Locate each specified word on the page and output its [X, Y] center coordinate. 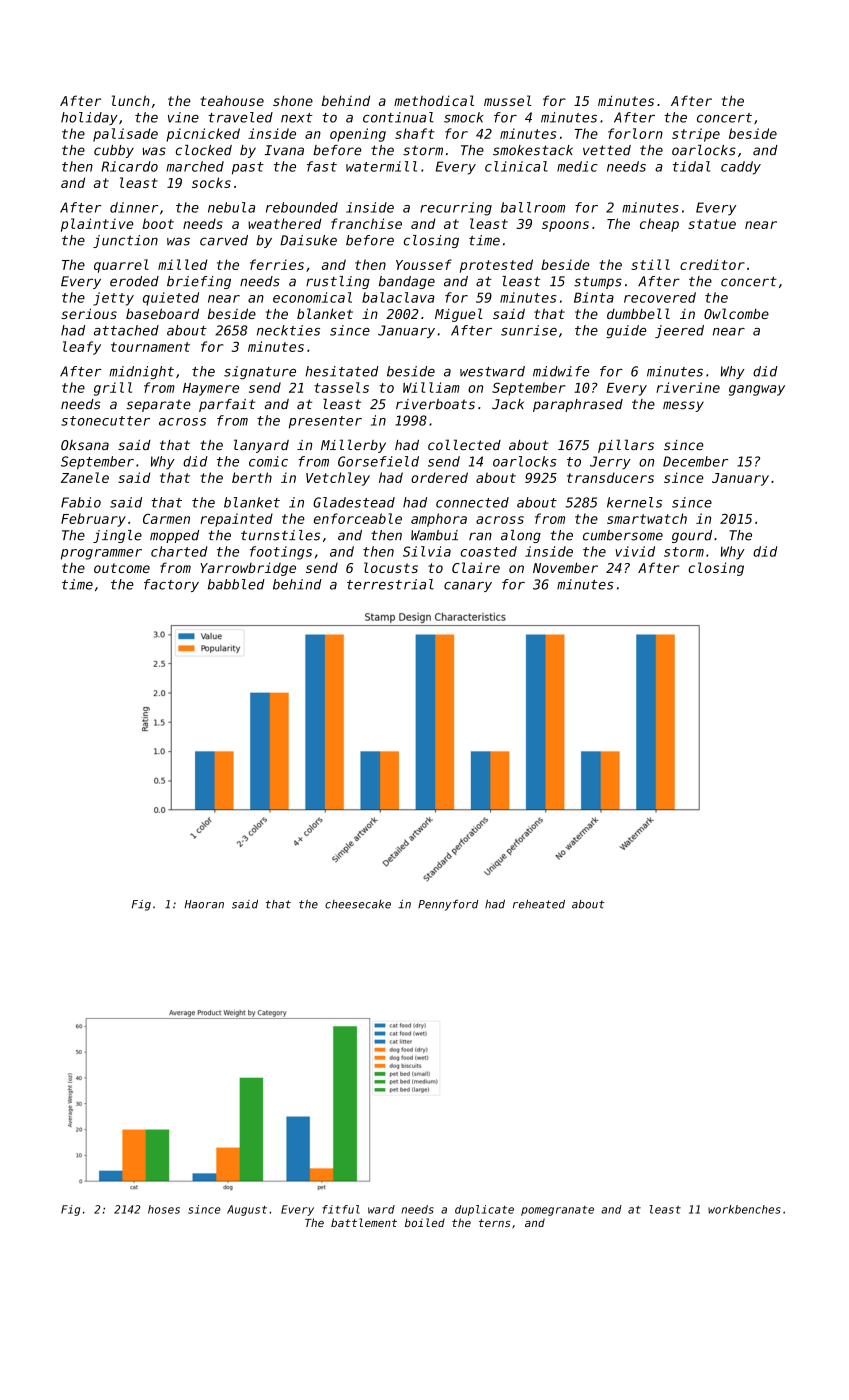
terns [495, 1223]
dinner [134, 207]
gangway [757, 390]
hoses [164, 1209]
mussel [507, 100]
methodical [434, 100]
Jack [508, 404]
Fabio [81, 502]
